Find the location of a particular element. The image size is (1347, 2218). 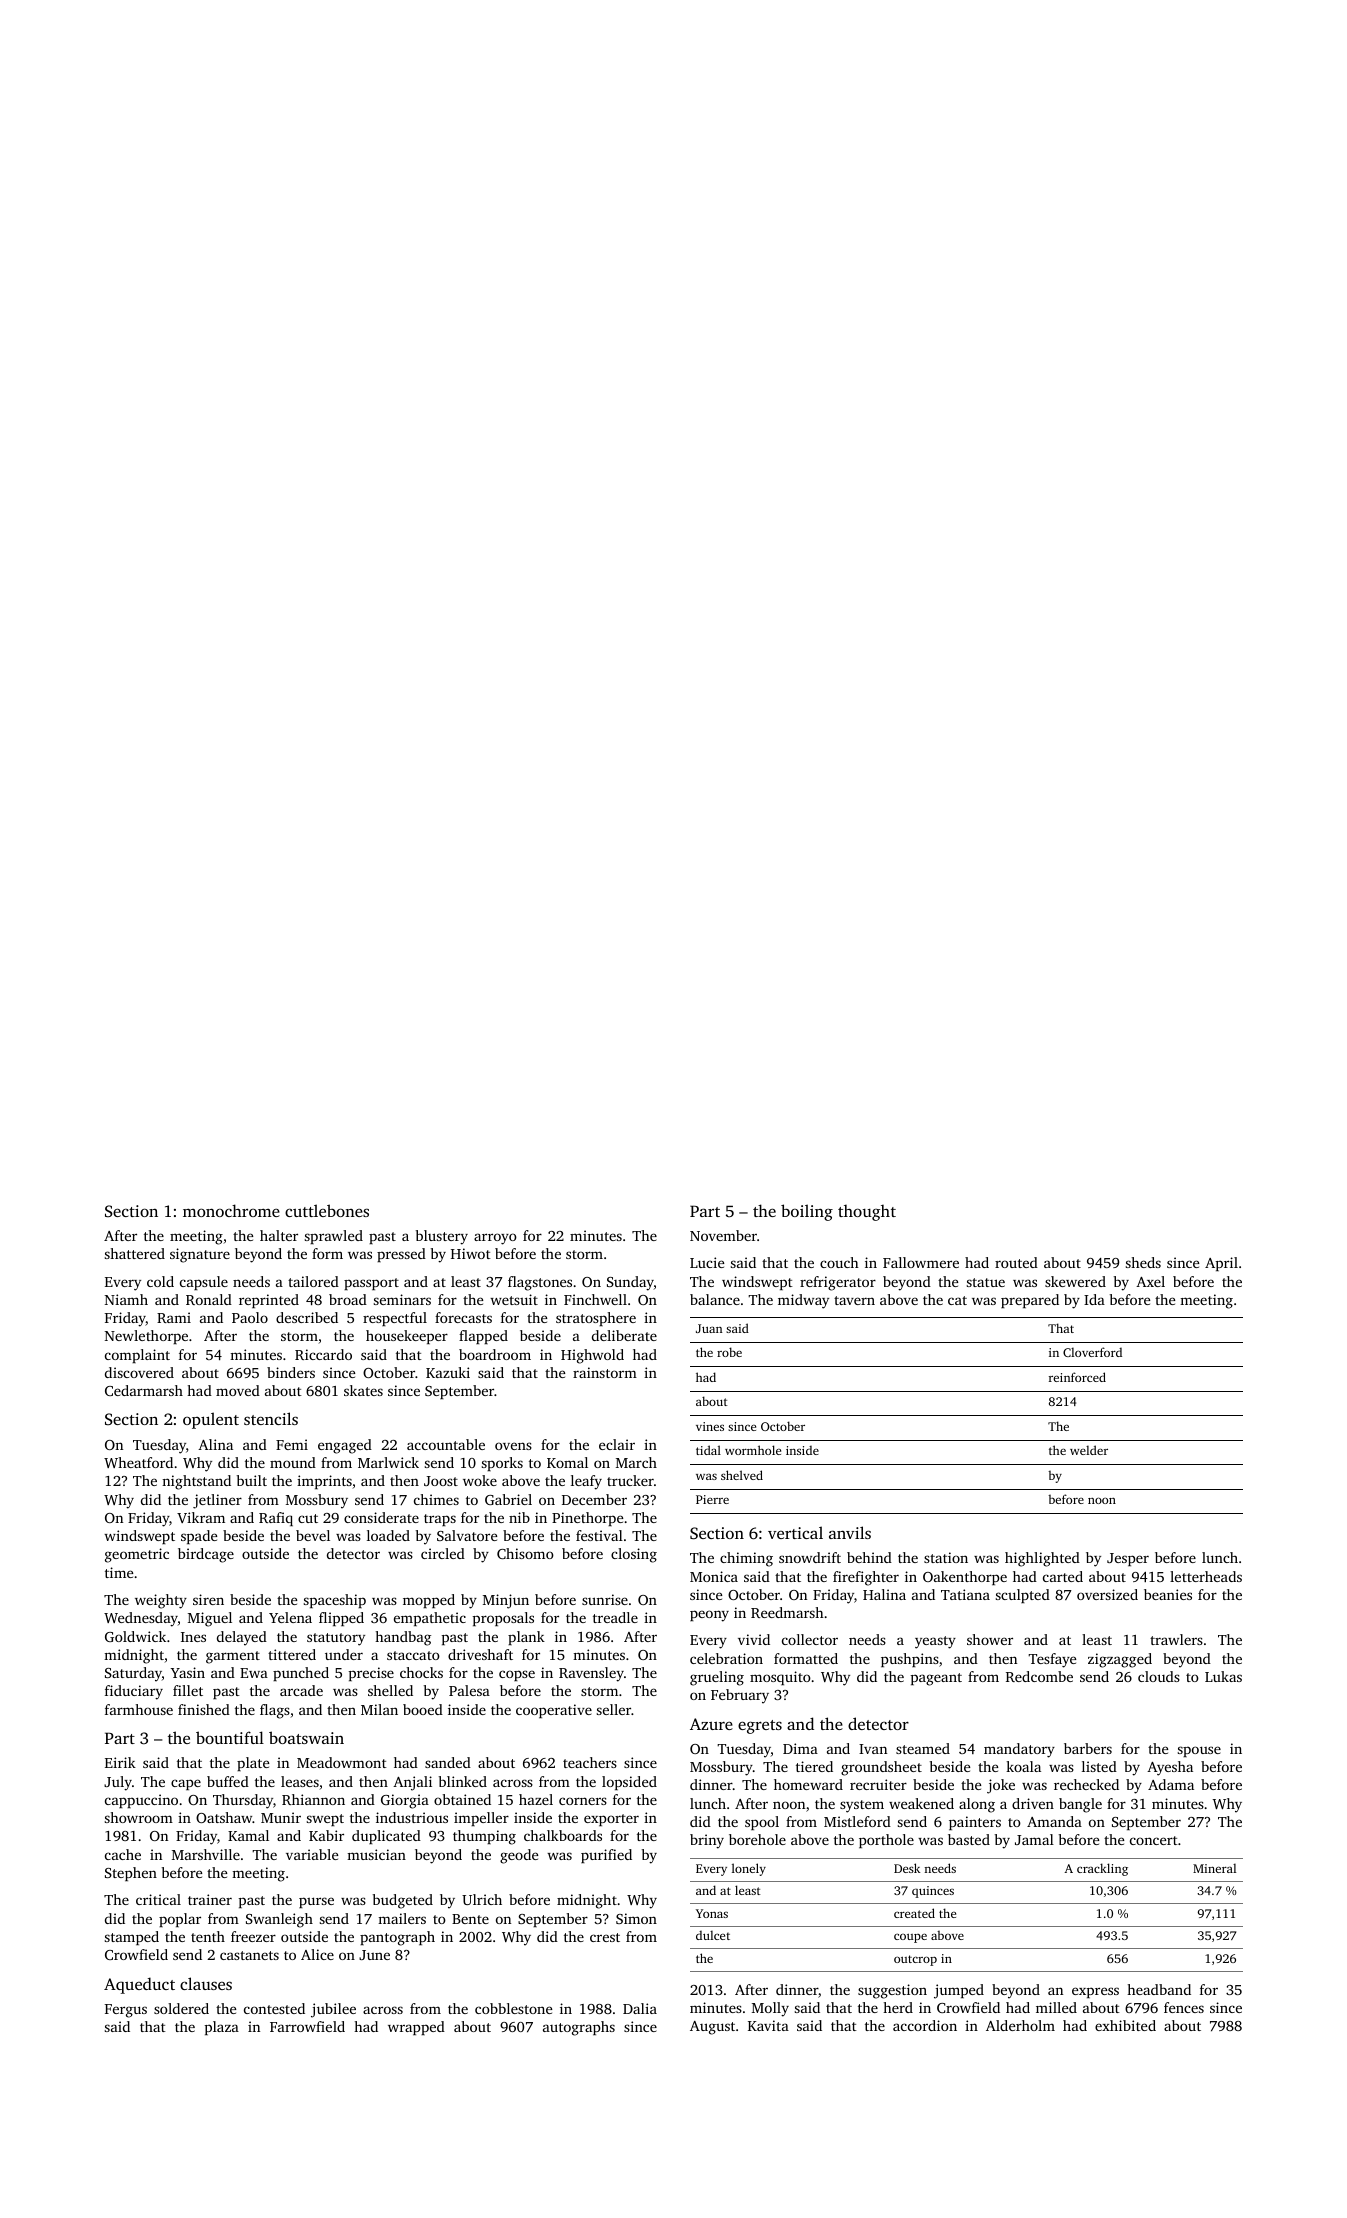

cuttlebones is located at coordinates (327, 1210).
